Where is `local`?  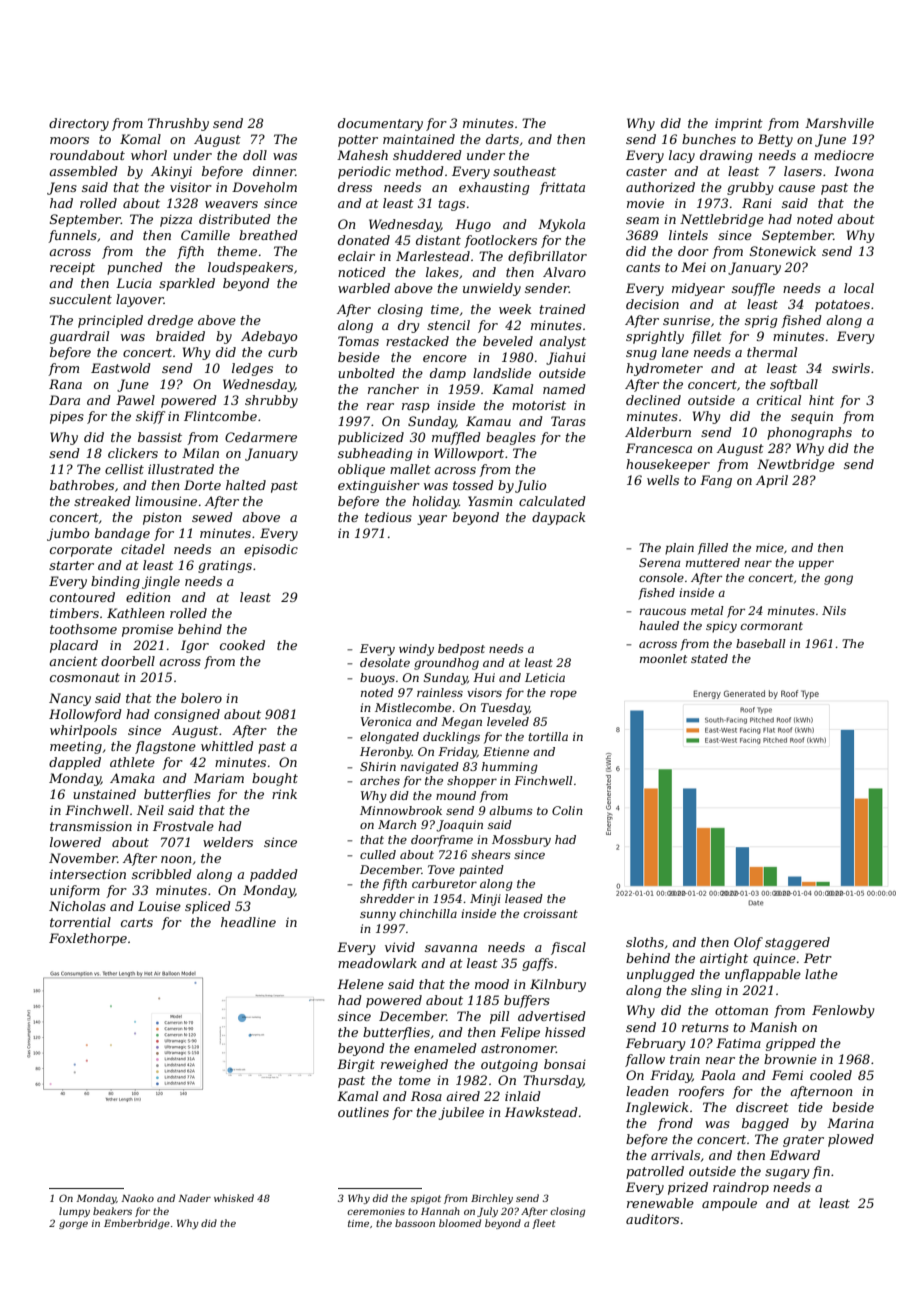 local is located at coordinates (859, 288).
